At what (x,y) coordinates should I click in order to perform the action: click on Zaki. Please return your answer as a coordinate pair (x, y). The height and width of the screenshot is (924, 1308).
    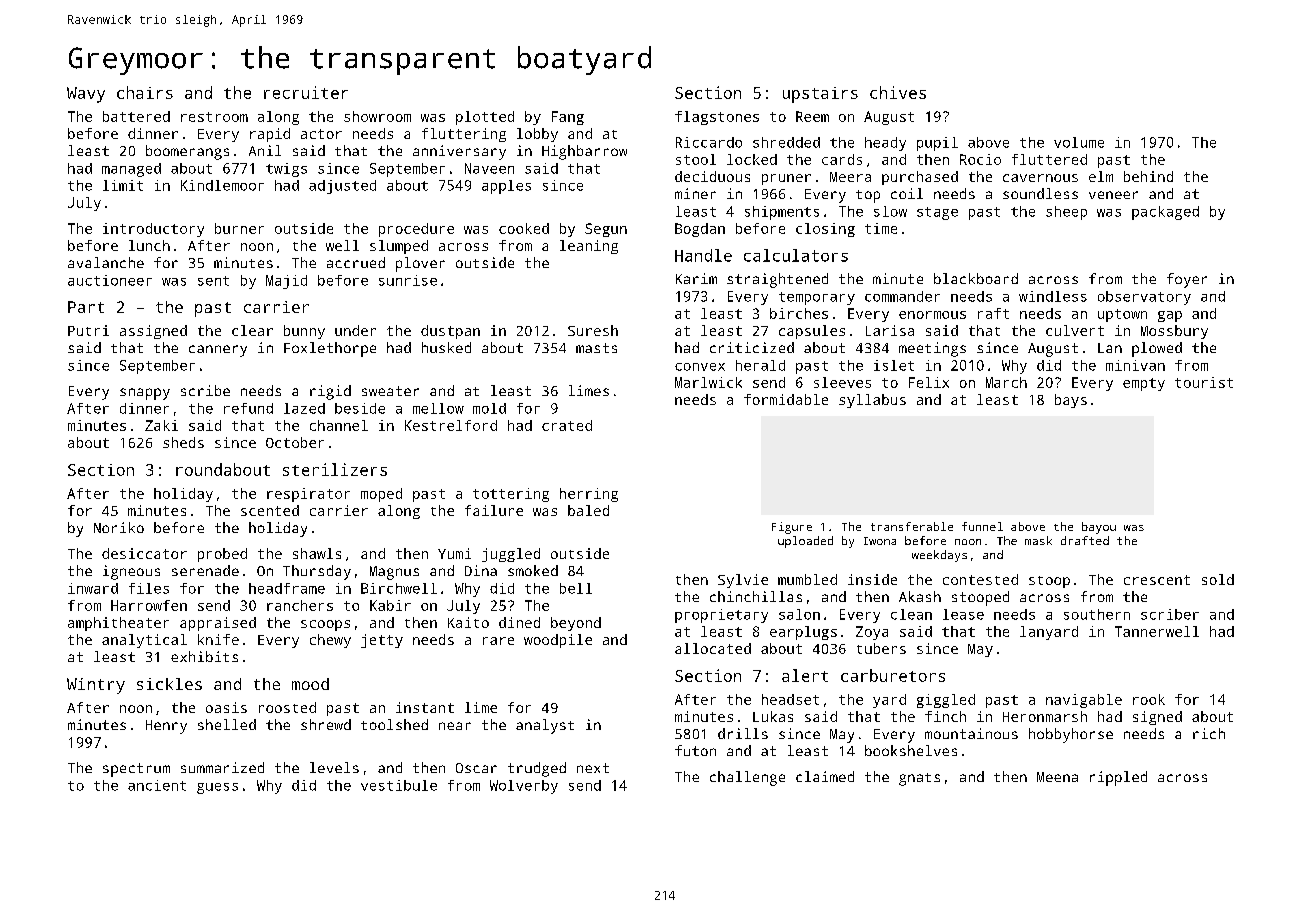
    Looking at the image, I should click on (161, 425).
